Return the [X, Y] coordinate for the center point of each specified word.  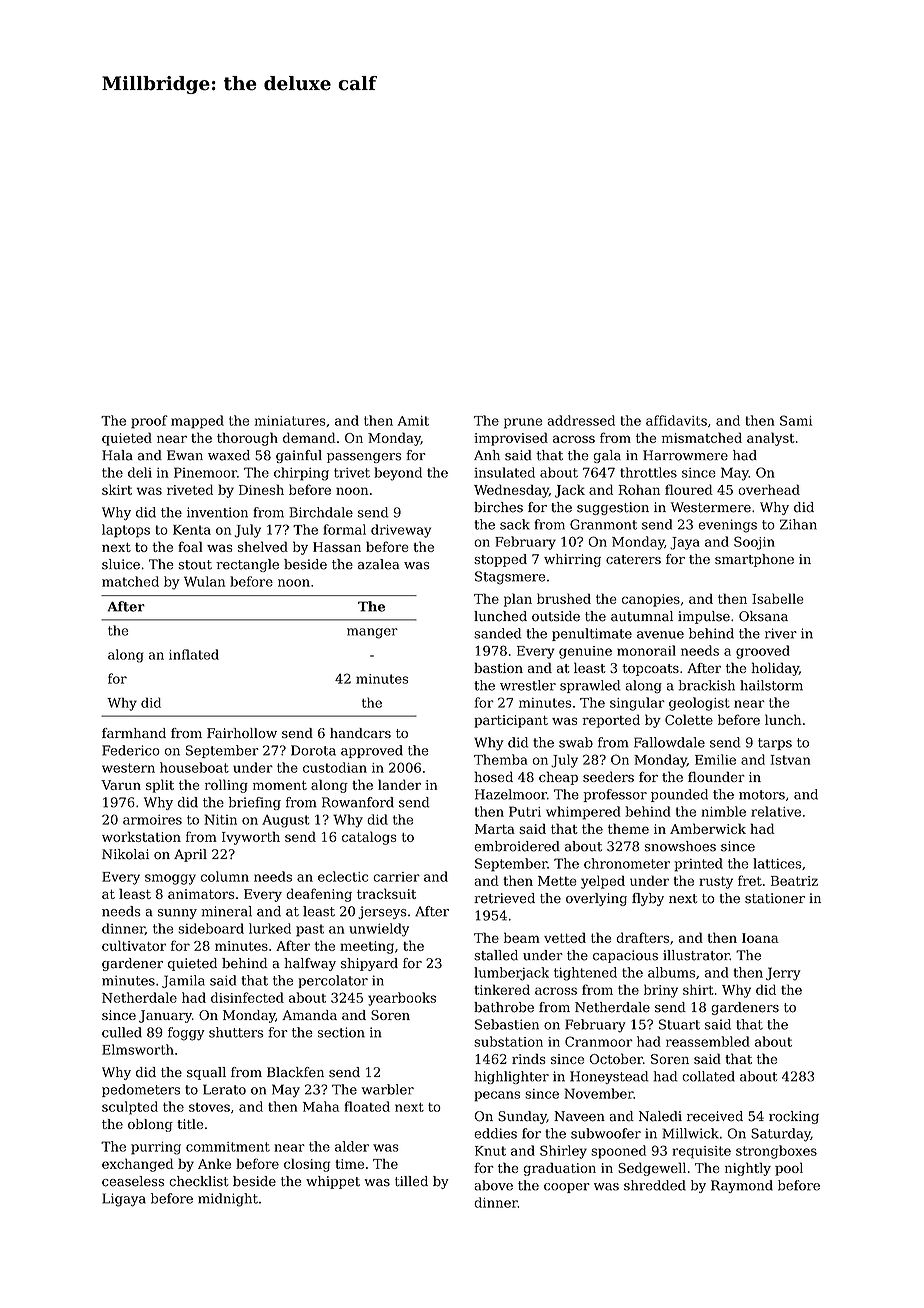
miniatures [290, 421]
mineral [226, 911]
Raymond [742, 1186]
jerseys [382, 912]
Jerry [783, 974]
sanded [497, 633]
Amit [413, 421]
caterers [633, 559]
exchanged [138, 1165]
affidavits [676, 420]
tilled [411, 1181]
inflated [194, 654]
